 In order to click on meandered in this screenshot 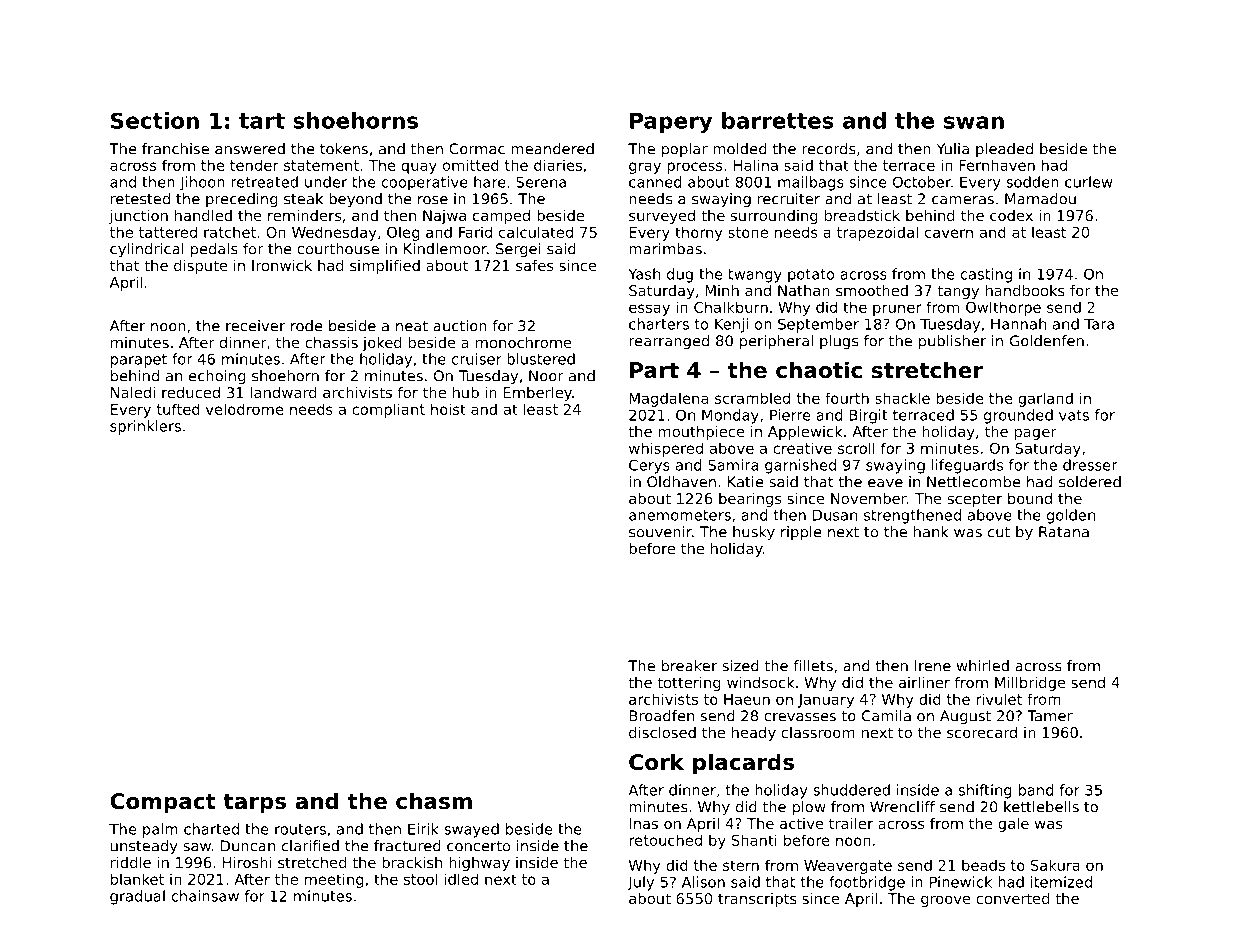, I will do `click(552, 149)`.
